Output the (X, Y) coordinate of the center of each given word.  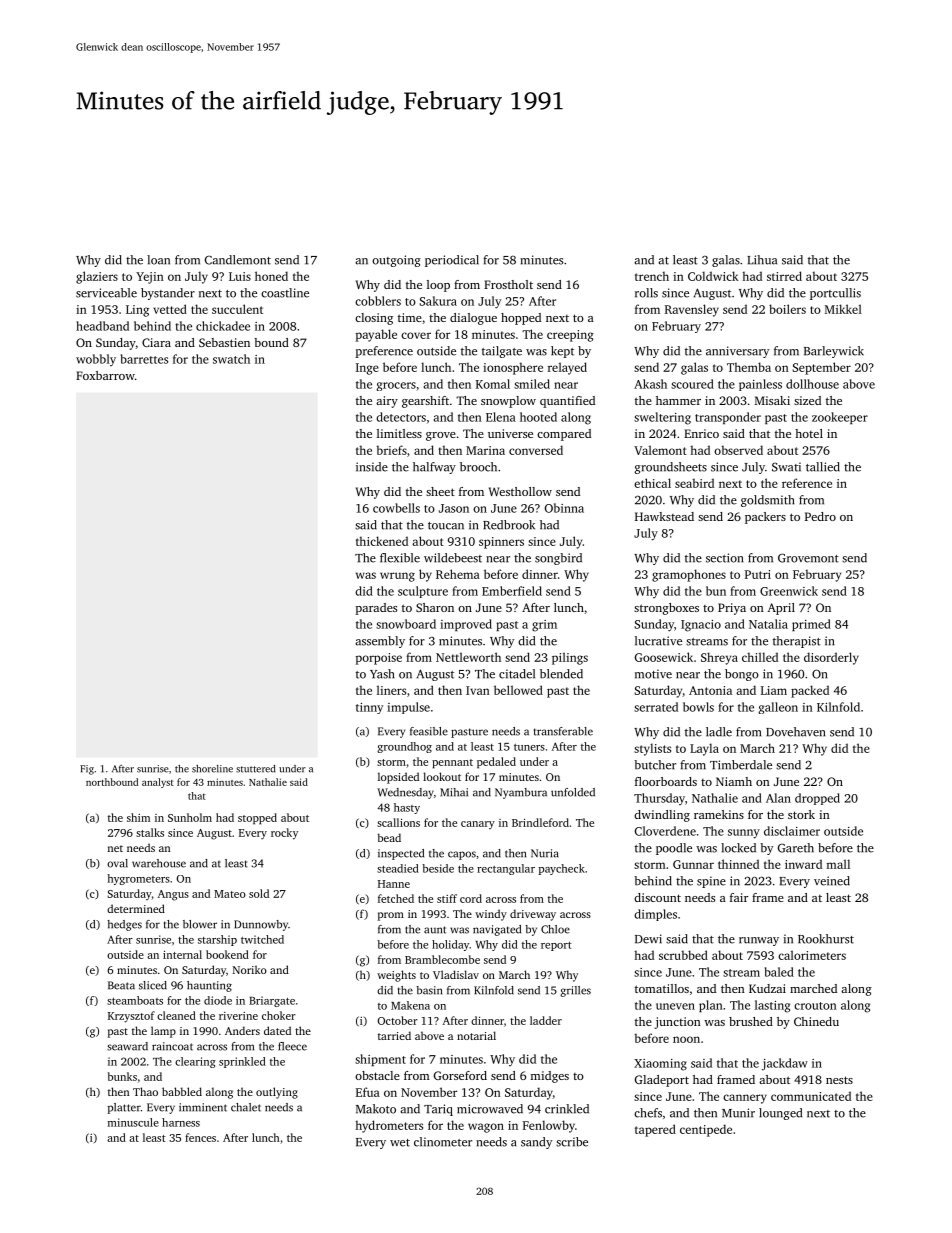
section (724, 558)
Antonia (710, 690)
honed (271, 276)
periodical (452, 261)
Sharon (435, 607)
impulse (408, 708)
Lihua (762, 260)
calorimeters (812, 955)
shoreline (212, 769)
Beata (121, 985)
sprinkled (242, 1062)
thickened (382, 541)
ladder (546, 1020)
